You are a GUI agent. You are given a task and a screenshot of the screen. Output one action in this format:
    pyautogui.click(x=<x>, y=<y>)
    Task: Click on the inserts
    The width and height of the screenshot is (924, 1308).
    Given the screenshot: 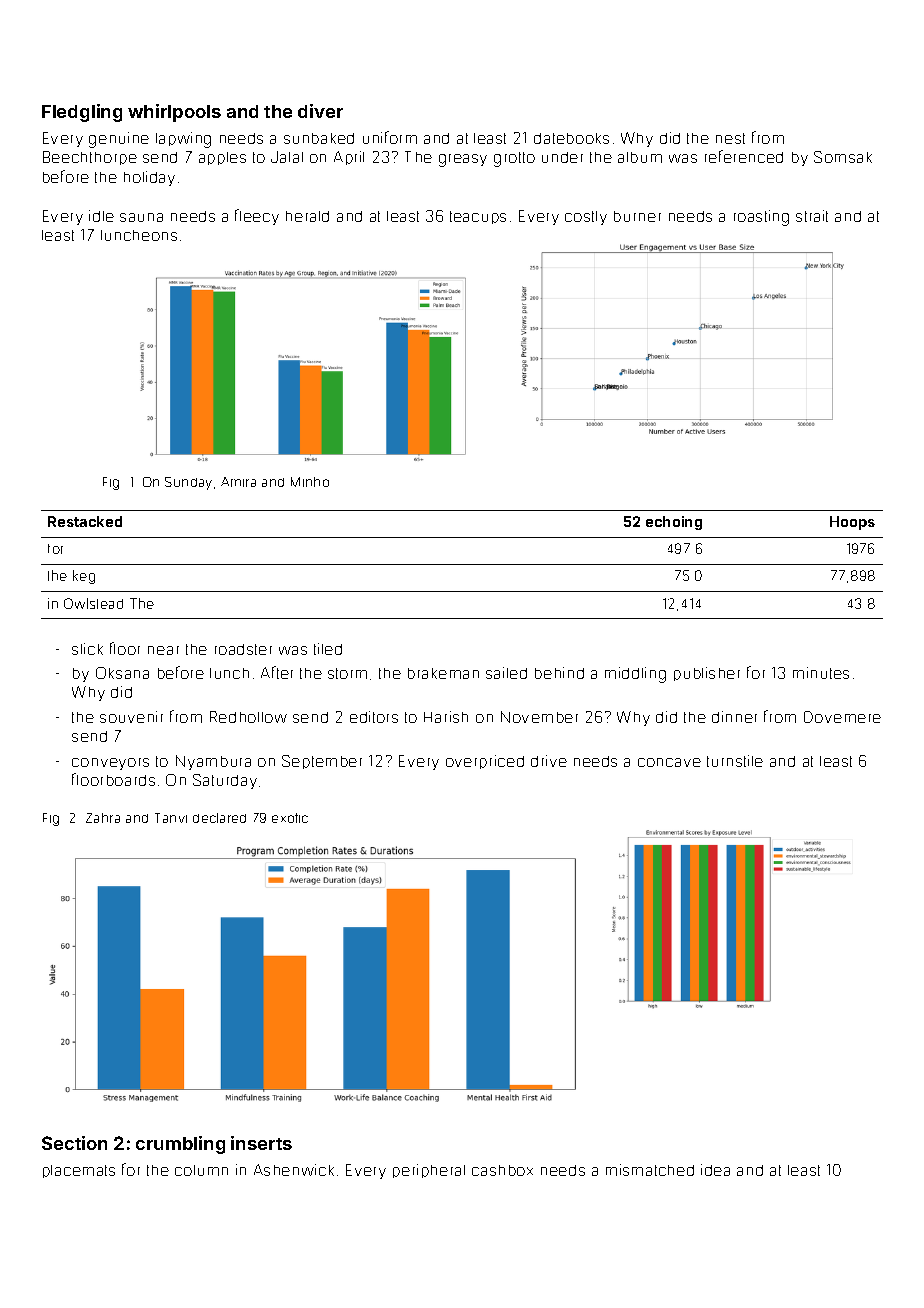 What is the action you would take?
    pyautogui.click(x=261, y=1143)
